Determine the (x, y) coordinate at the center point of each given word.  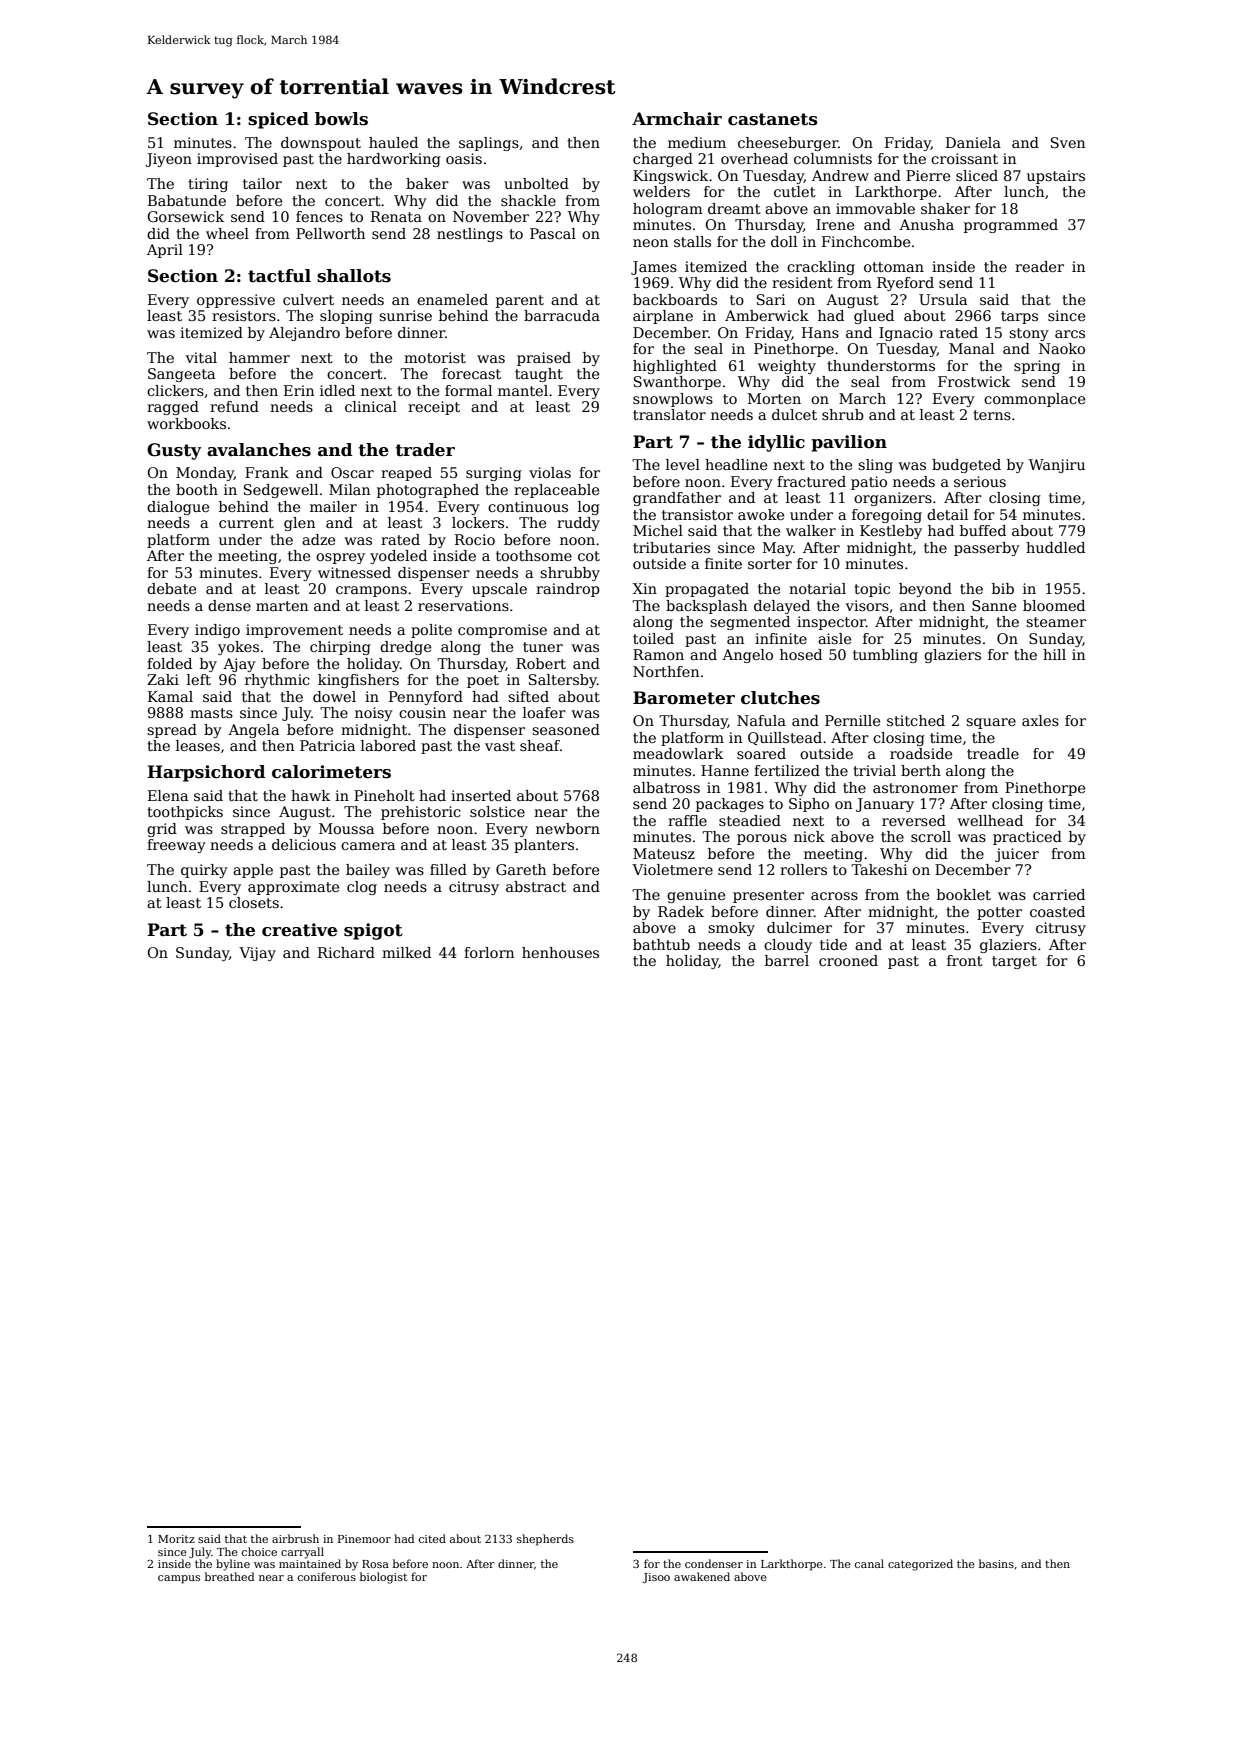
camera (368, 846)
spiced (278, 120)
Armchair (677, 119)
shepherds (545, 1540)
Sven (1068, 142)
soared (761, 753)
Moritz (176, 1539)
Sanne (994, 605)
